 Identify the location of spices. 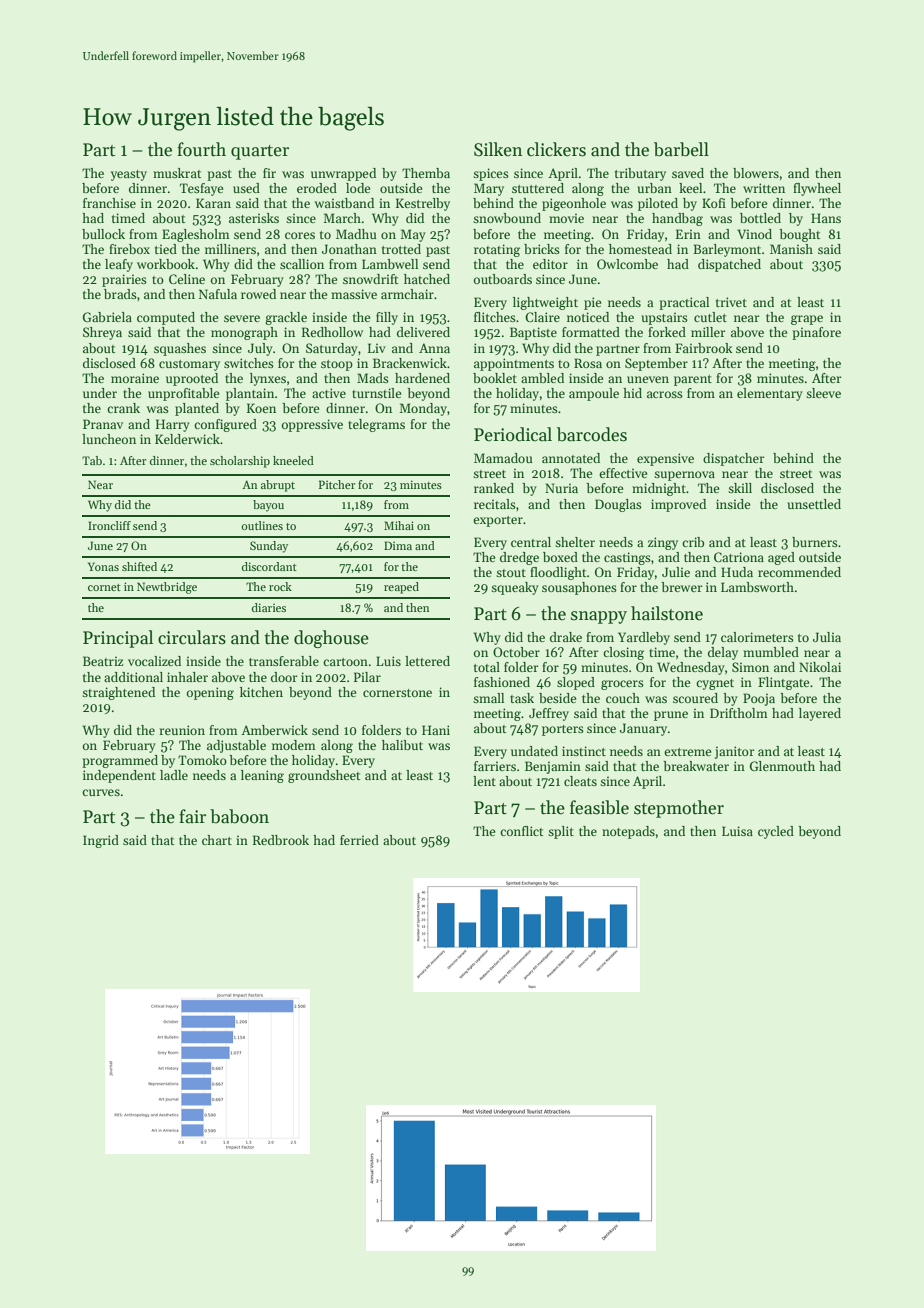
(491, 174).
